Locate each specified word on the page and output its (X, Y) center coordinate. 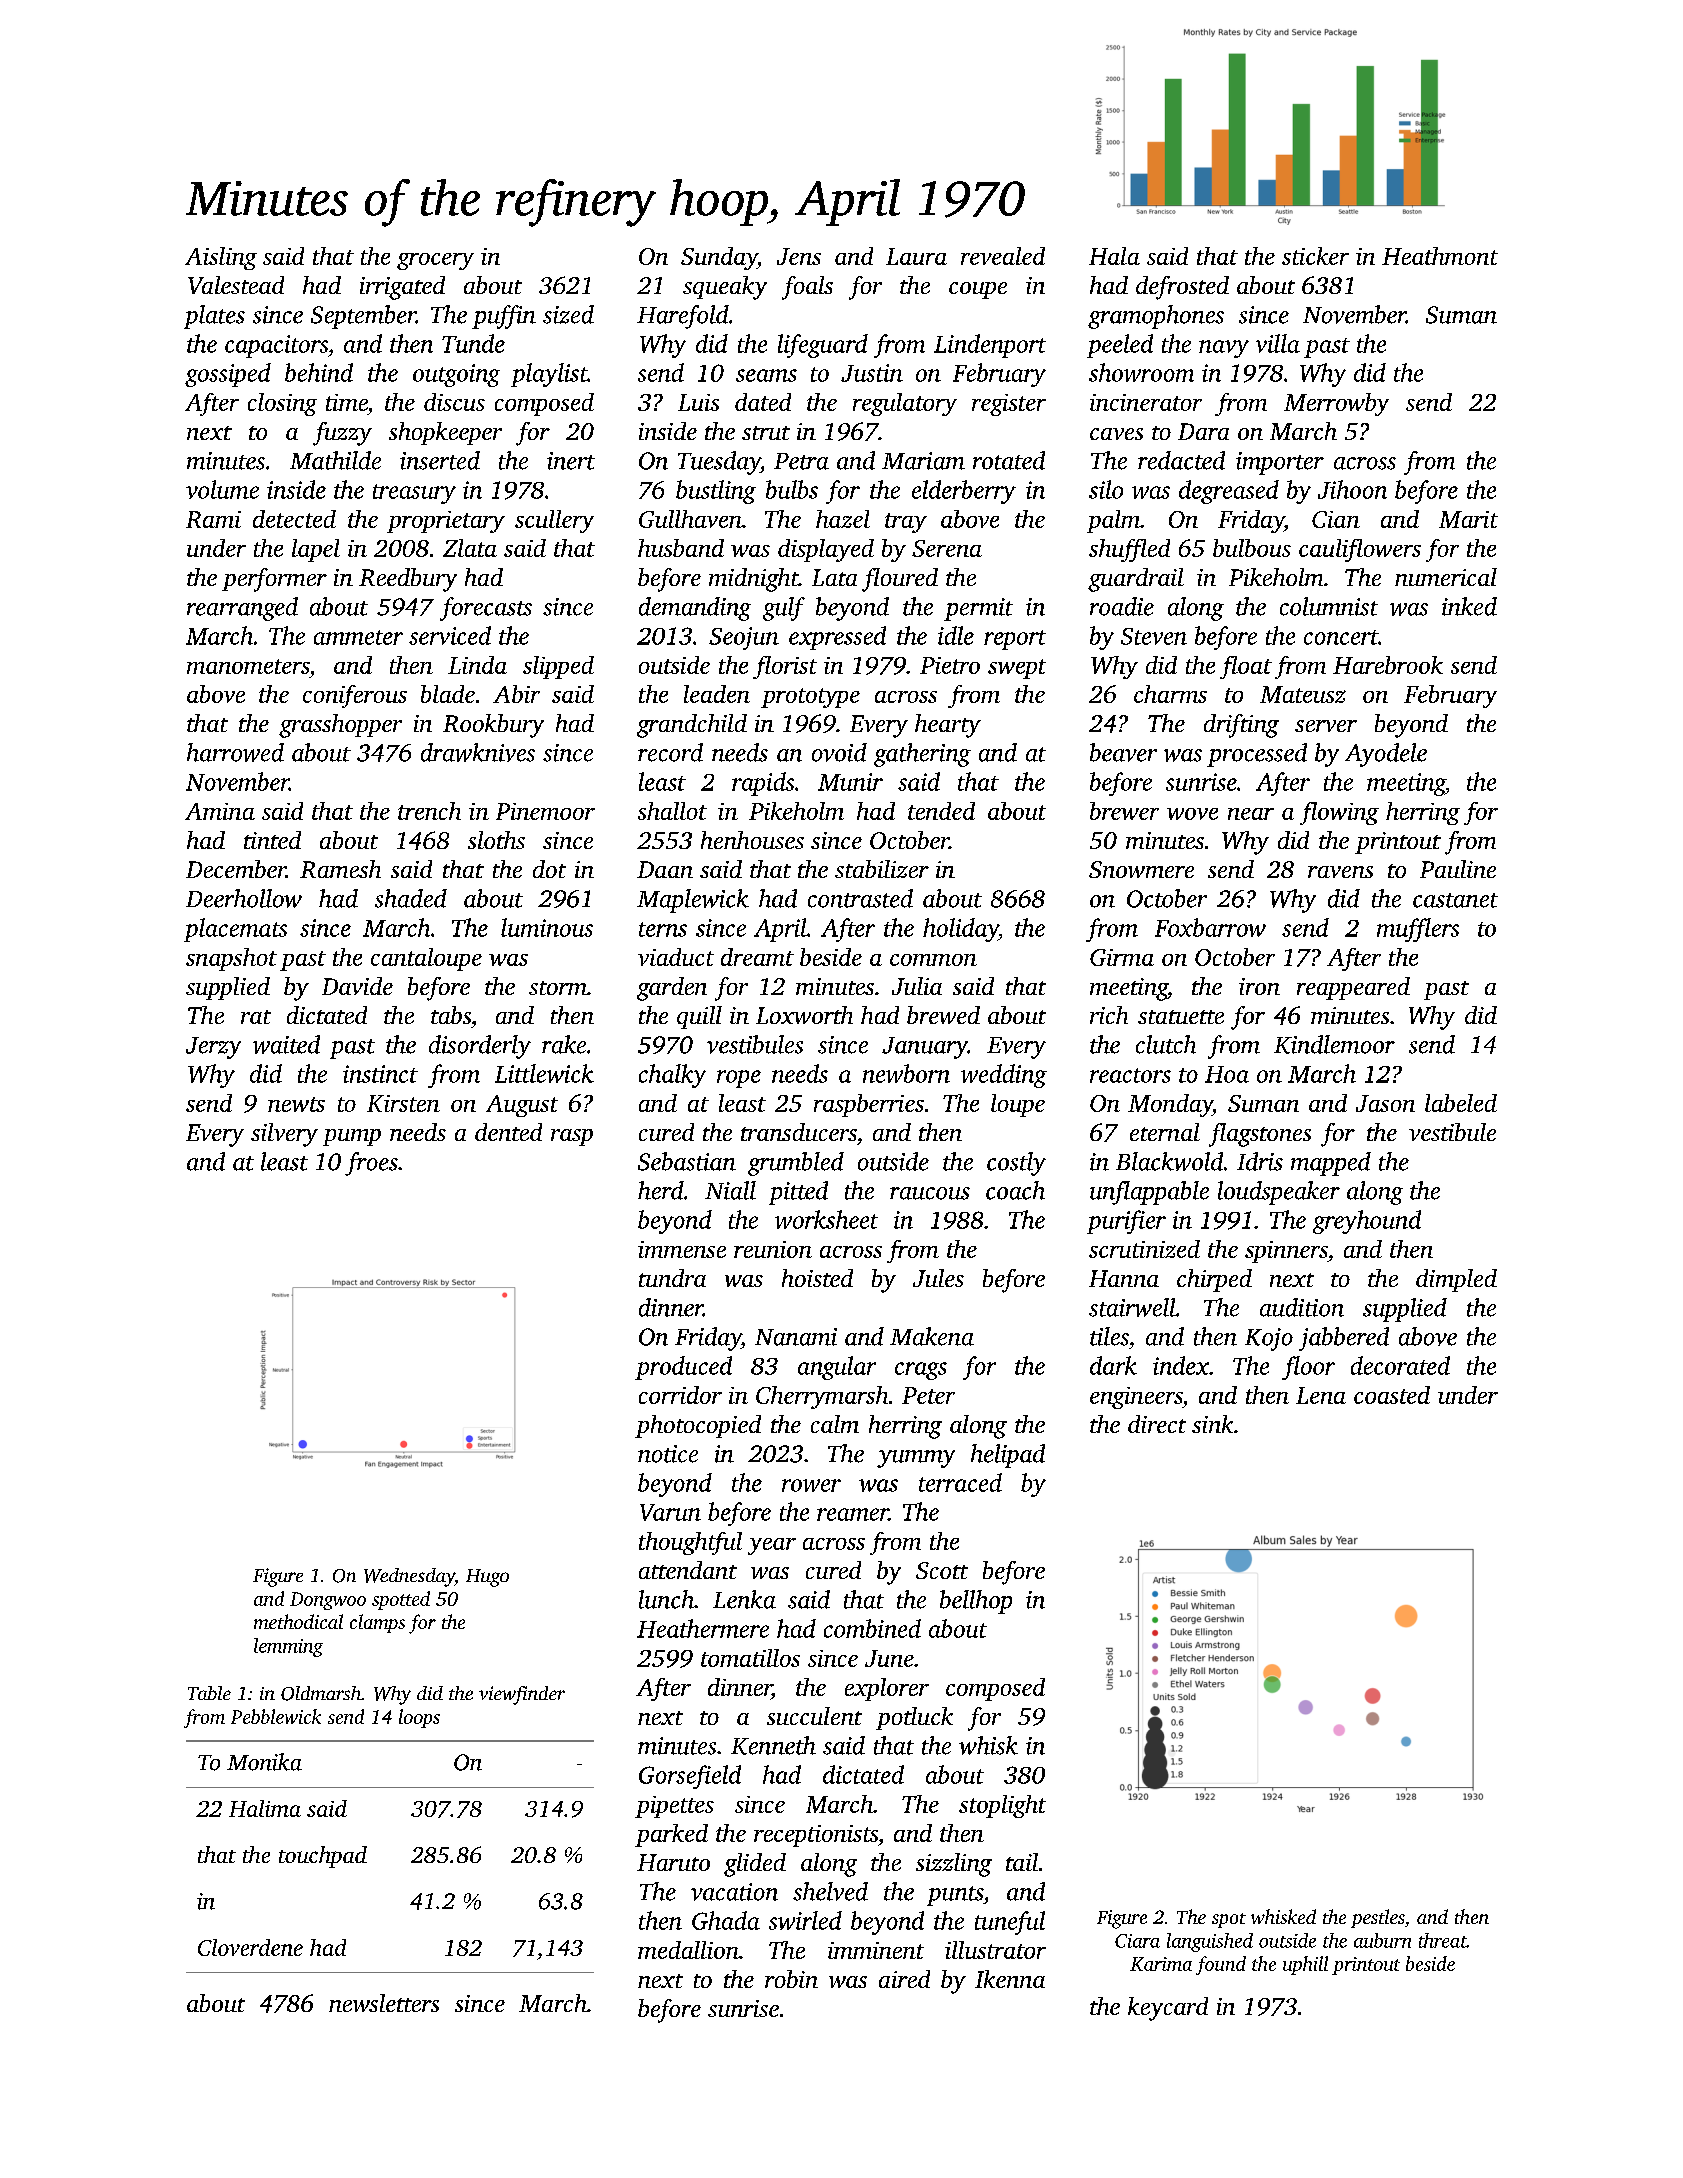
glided (755, 1865)
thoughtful (690, 1543)
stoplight (1002, 1806)
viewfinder (522, 1695)
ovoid (839, 752)
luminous (547, 927)
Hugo (487, 1578)
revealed (1003, 256)
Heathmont (1440, 256)
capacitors (276, 346)
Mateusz (1303, 694)
